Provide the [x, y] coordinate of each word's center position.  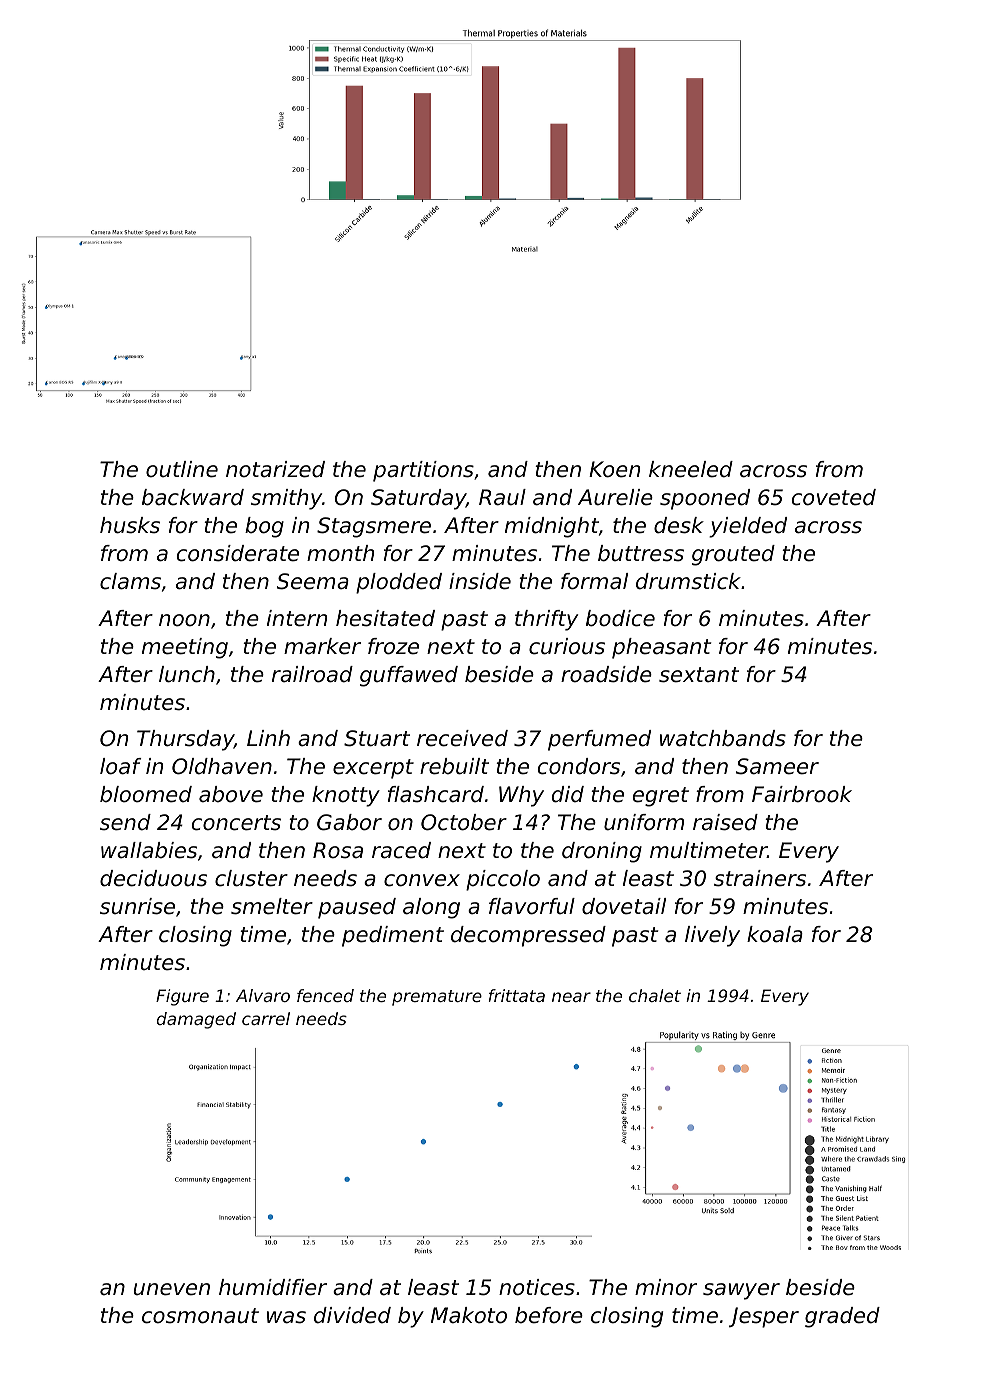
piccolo [503, 880]
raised [725, 822]
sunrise [137, 906]
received [462, 738]
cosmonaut [200, 1316]
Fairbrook [802, 794]
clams [130, 581]
